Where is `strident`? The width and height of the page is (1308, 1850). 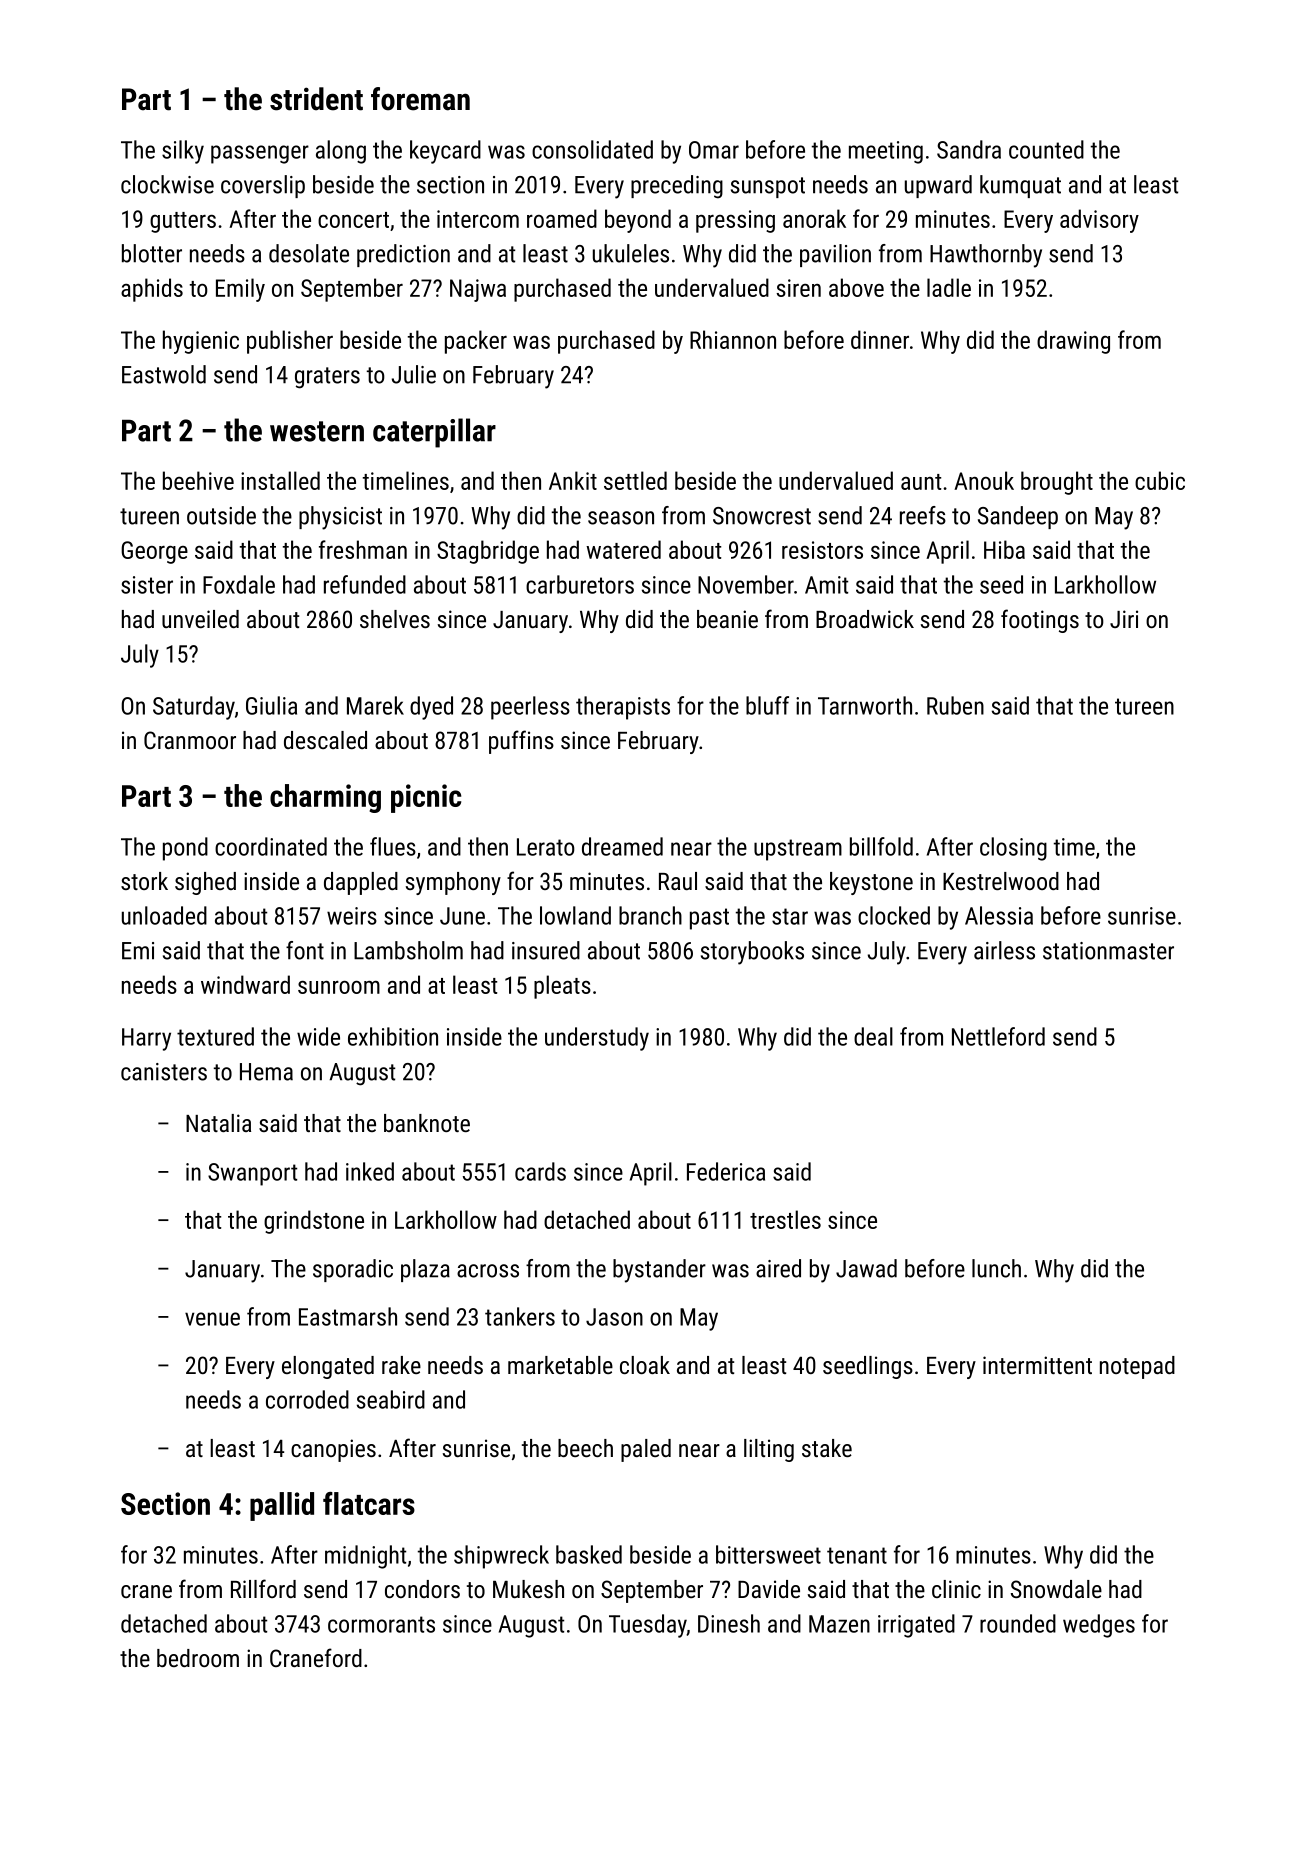 strident is located at coordinates (316, 99).
